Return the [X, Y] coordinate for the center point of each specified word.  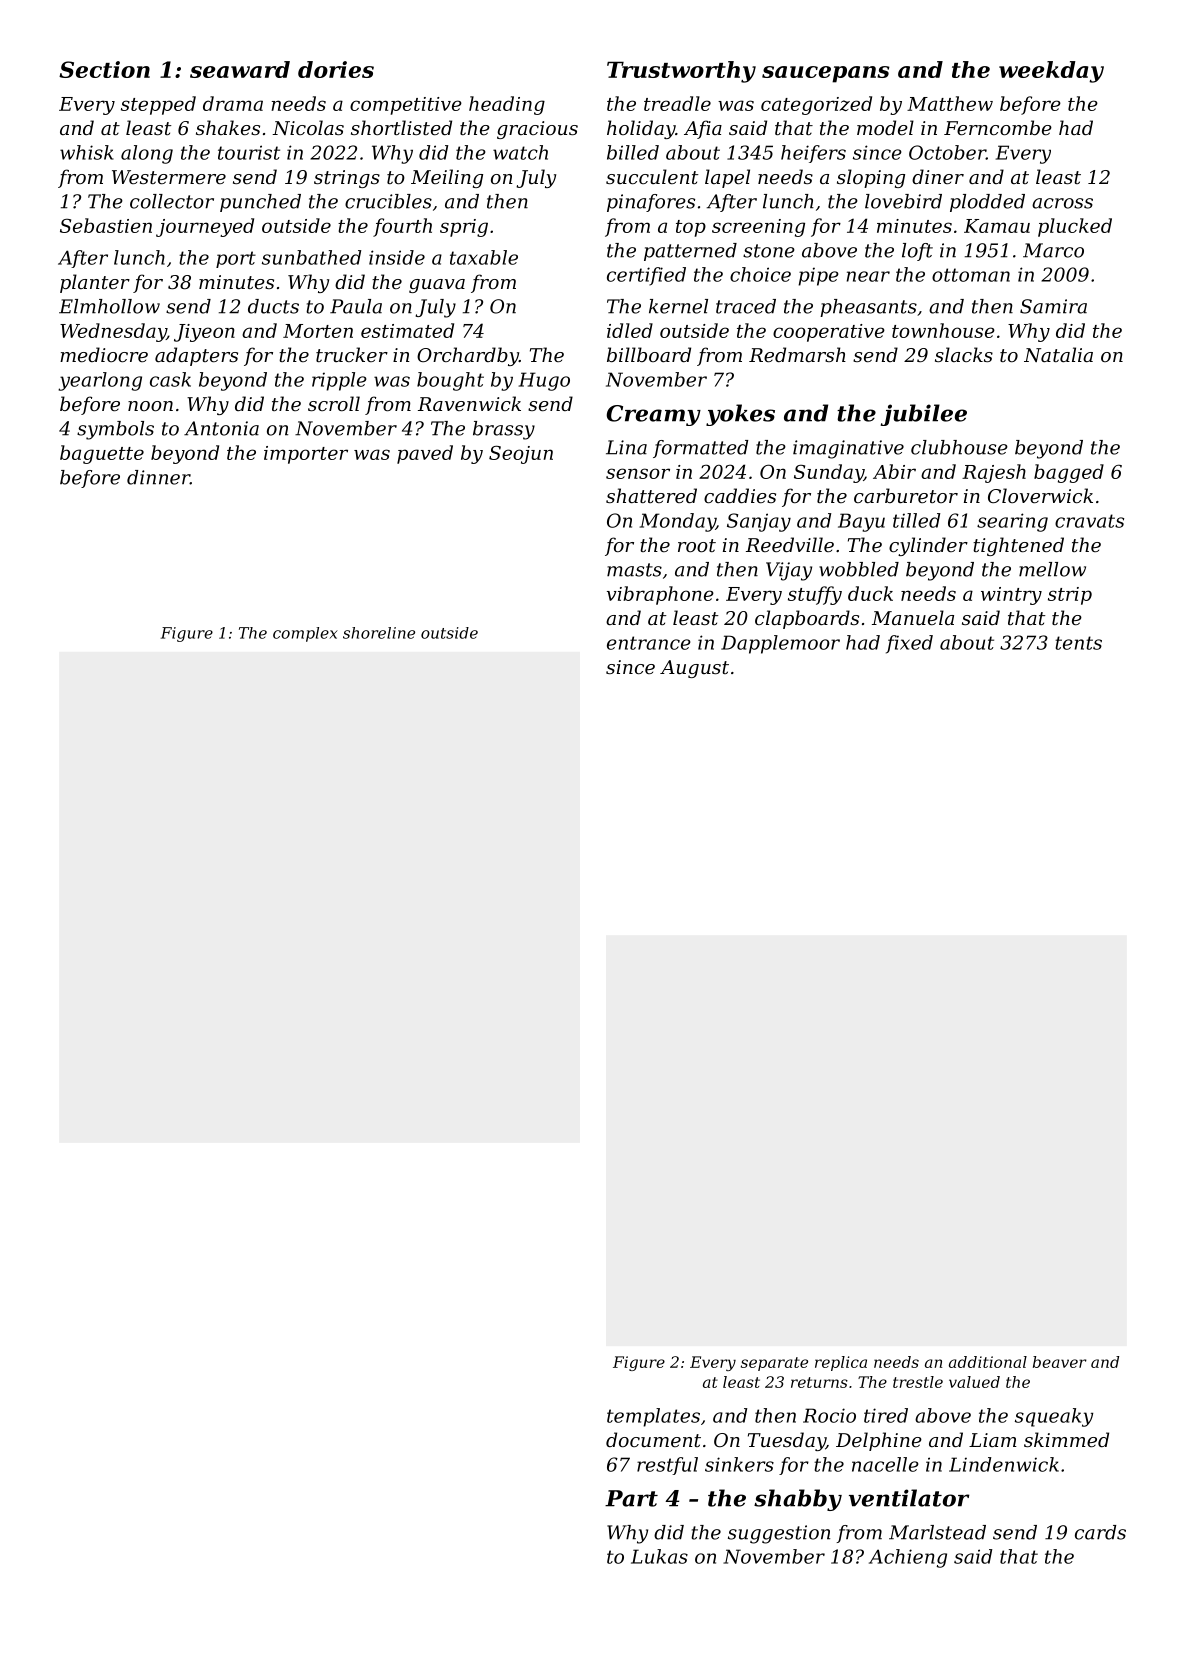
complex [305, 634]
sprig [464, 228]
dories [336, 69]
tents [1078, 643]
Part [631, 1498]
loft [917, 252]
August [694, 669]
